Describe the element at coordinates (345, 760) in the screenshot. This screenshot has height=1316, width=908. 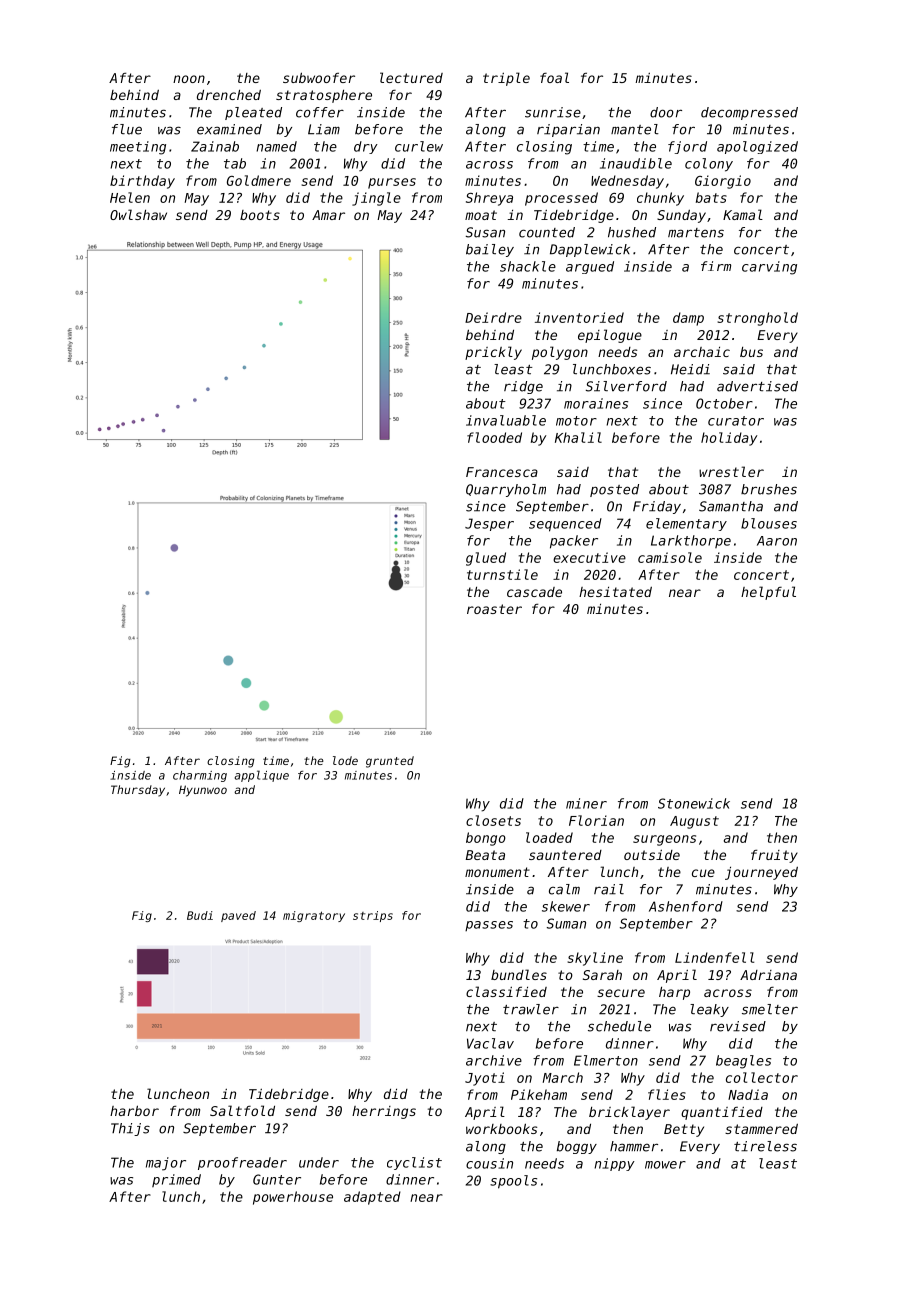
I see `lode` at that location.
